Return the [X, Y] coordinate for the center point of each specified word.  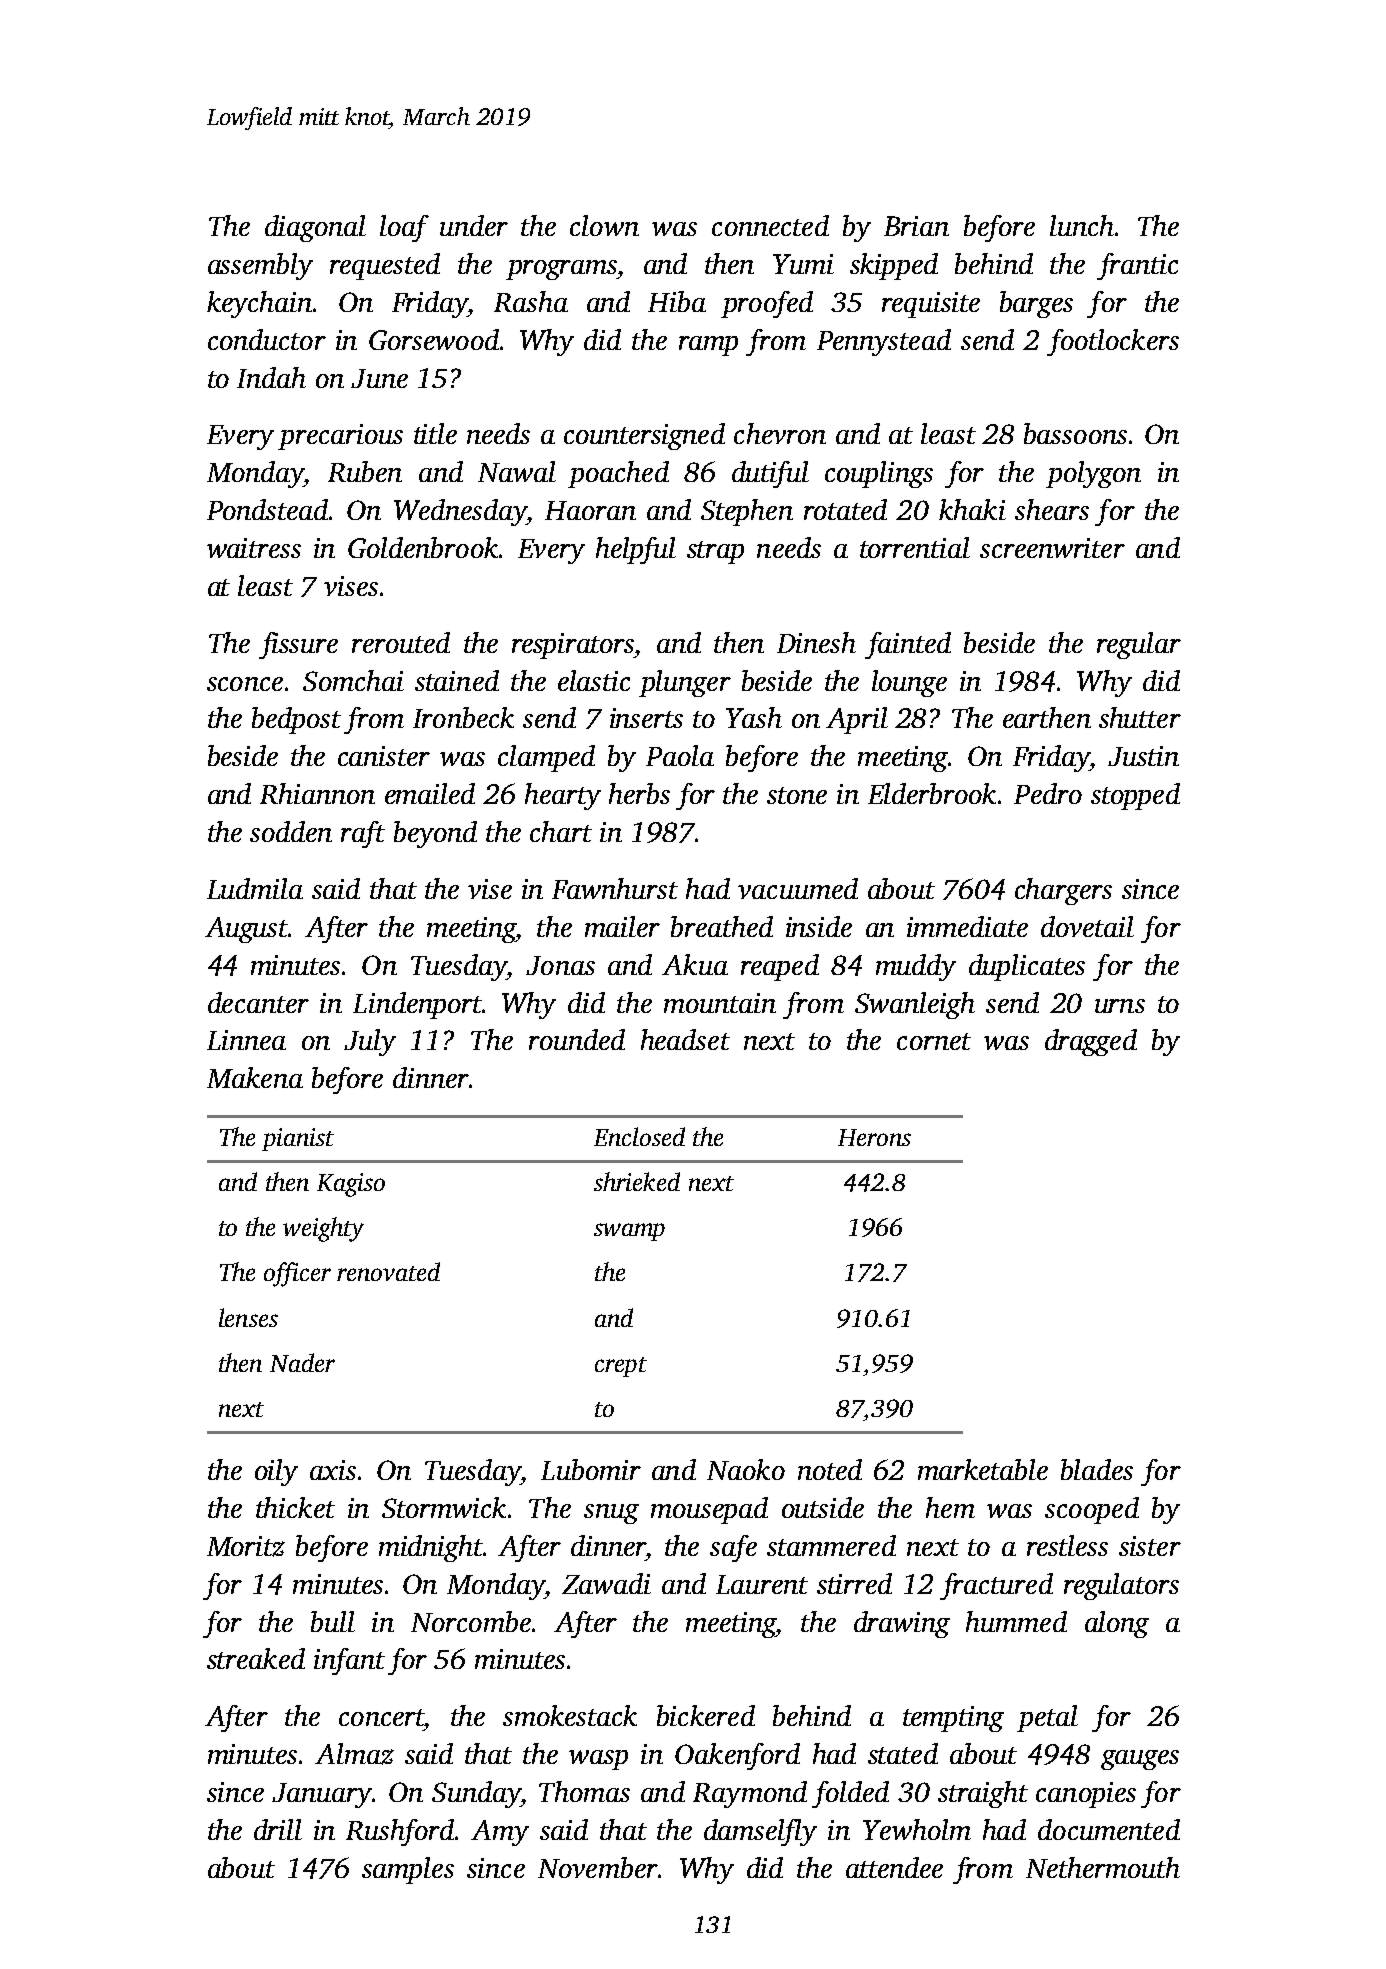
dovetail [1087, 926]
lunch [1082, 225]
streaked [256, 1658]
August [246, 930]
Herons [874, 1137]
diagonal [315, 228]
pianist [298, 1139]
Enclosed [639, 1136]
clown [604, 225]
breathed [722, 926]
